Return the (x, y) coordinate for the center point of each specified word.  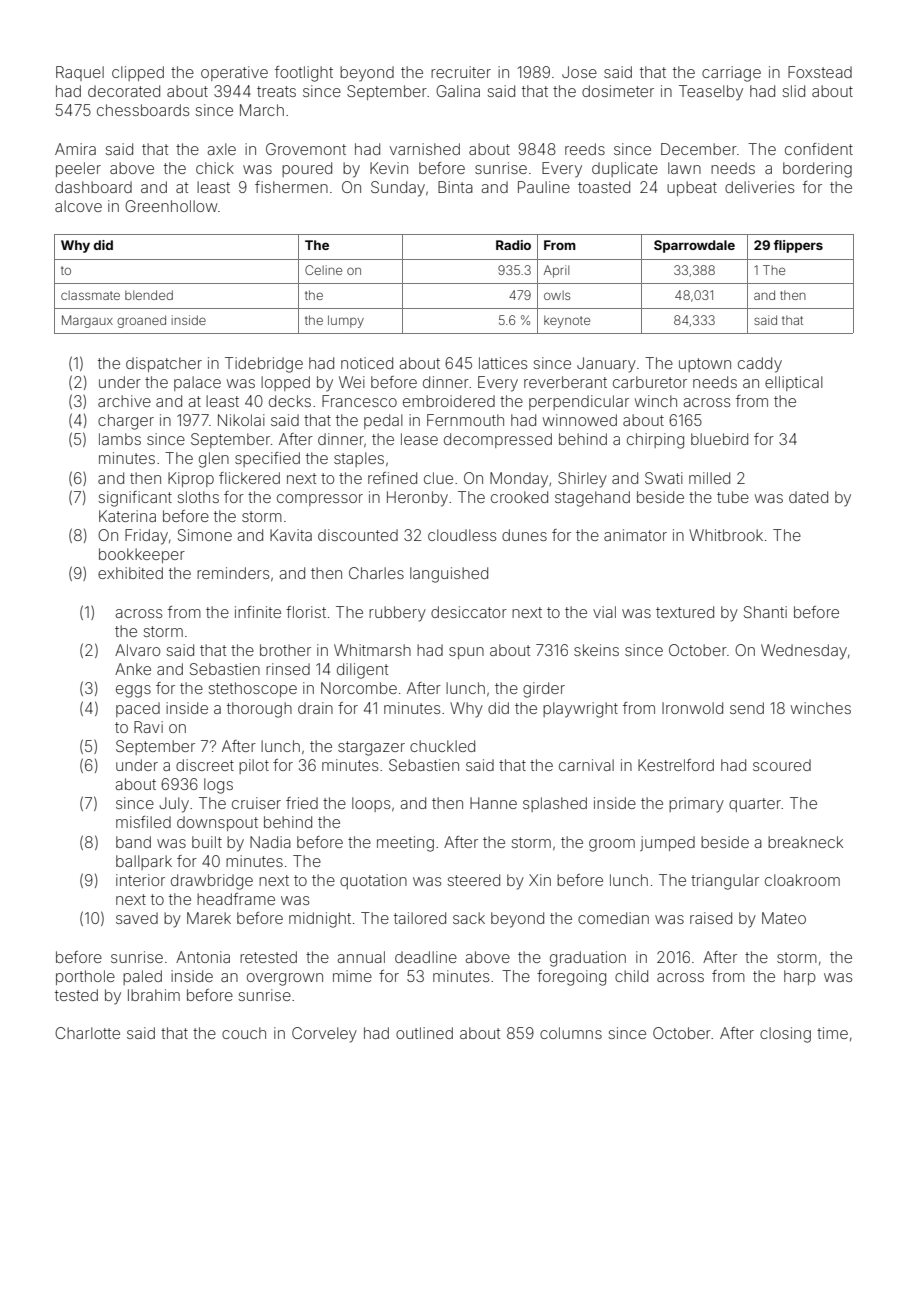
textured (685, 612)
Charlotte (87, 1033)
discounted (358, 535)
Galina (458, 91)
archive (124, 401)
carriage (731, 74)
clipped (138, 73)
